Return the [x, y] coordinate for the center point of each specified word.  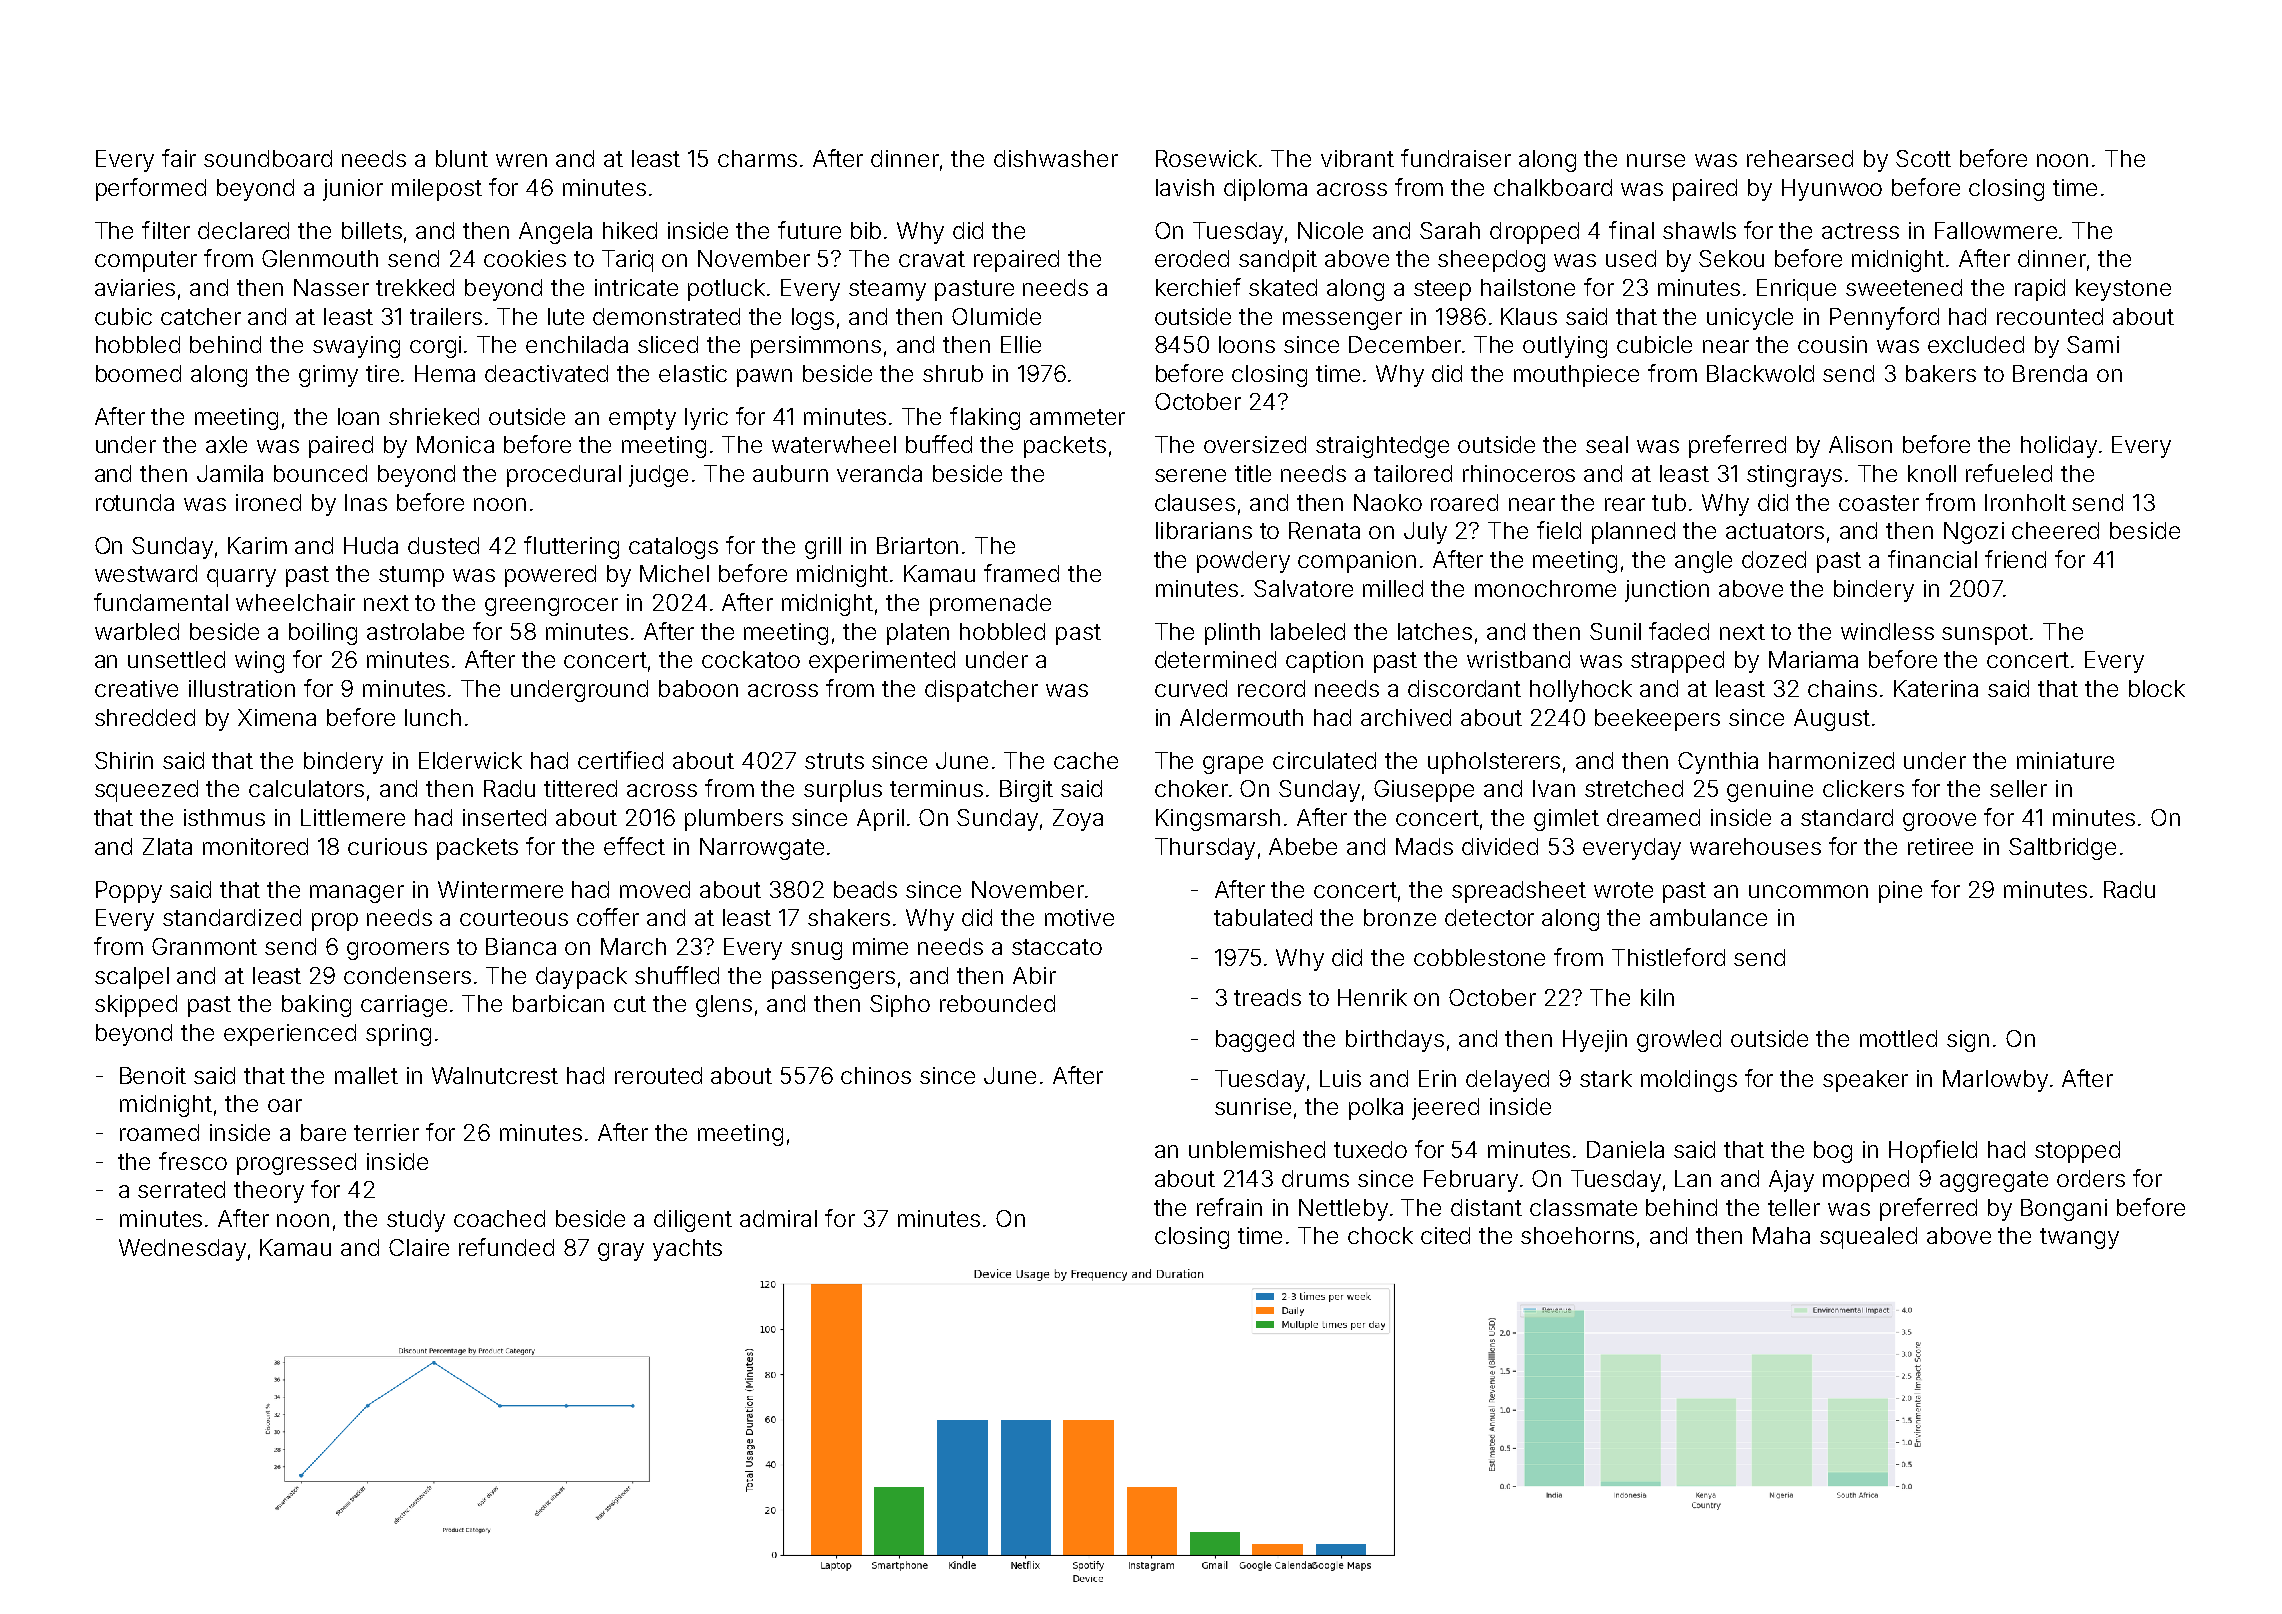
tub [1669, 502]
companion [1357, 562]
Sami [2093, 344]
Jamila [230, 473]
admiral [778, 1218]
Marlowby [1995, 1081]
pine [1900, 892]
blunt [462, 158]
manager [357, 894]
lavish [1185, 187]
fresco [193, 1161]
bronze [1400, 917]
